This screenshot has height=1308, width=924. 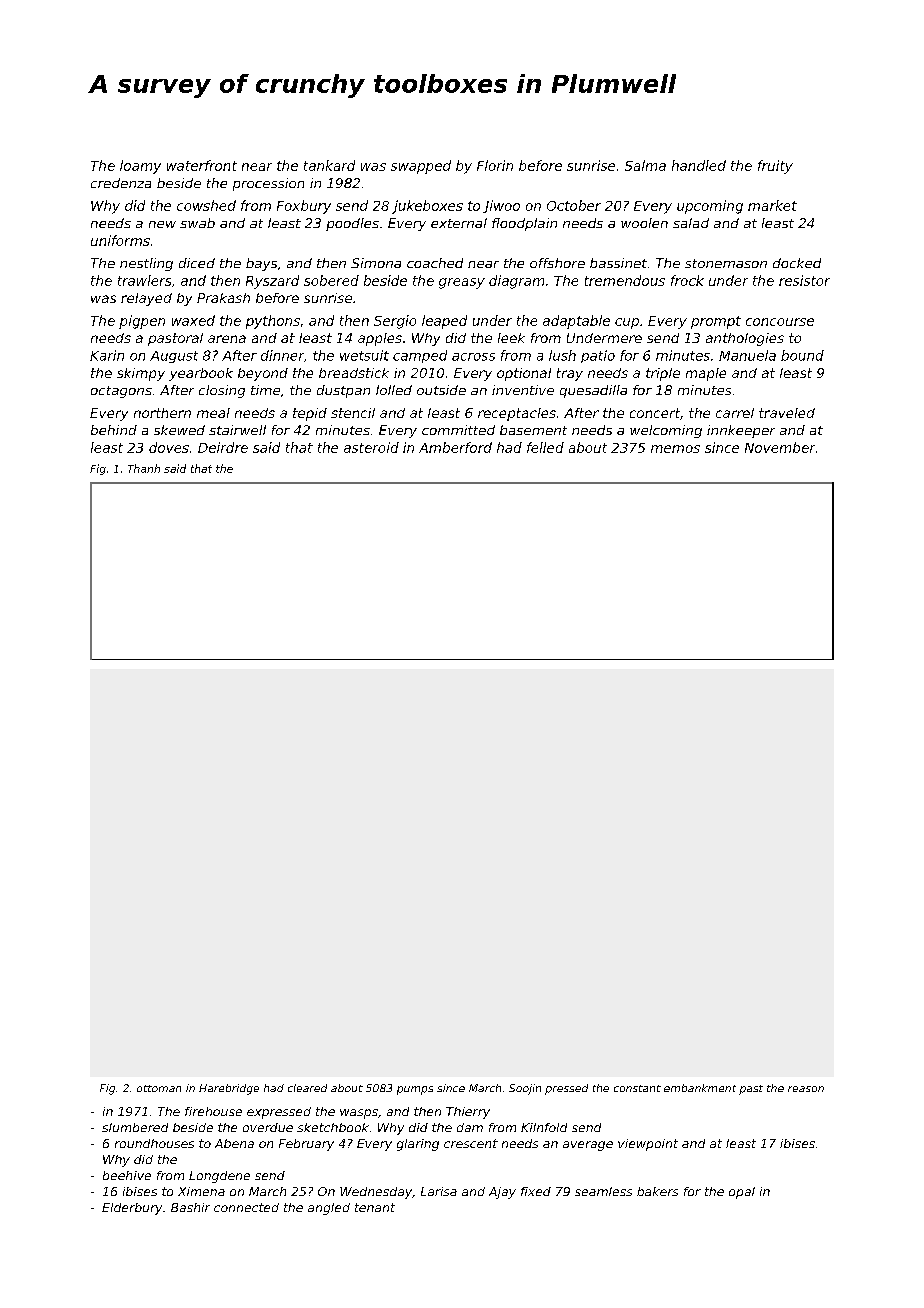 What do you see at coordinates (780, 447) in the screenshot?
I see `November` at bounding box center [780, 447].
